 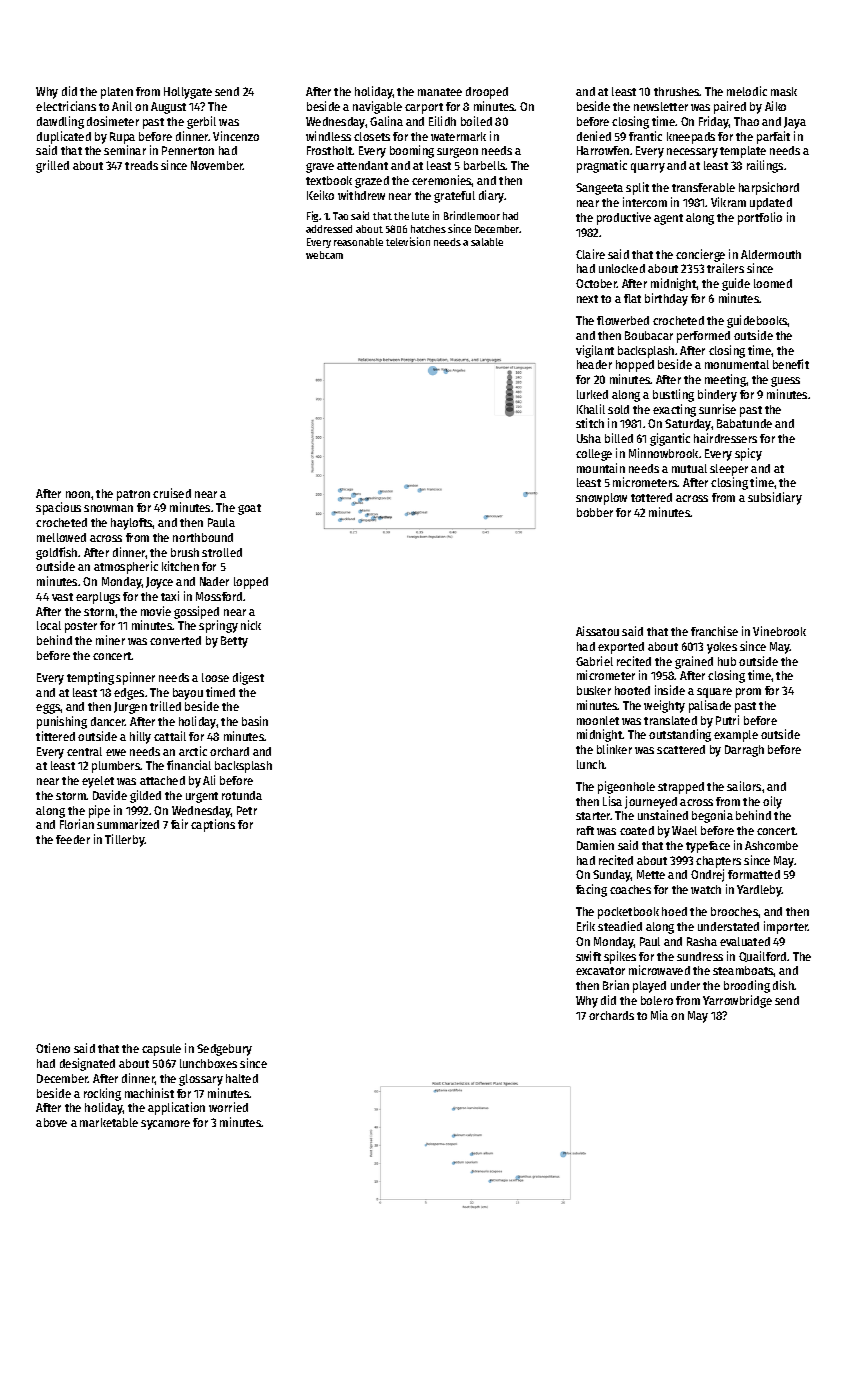 I want to click on manatee, so click(x=440, y=92).
